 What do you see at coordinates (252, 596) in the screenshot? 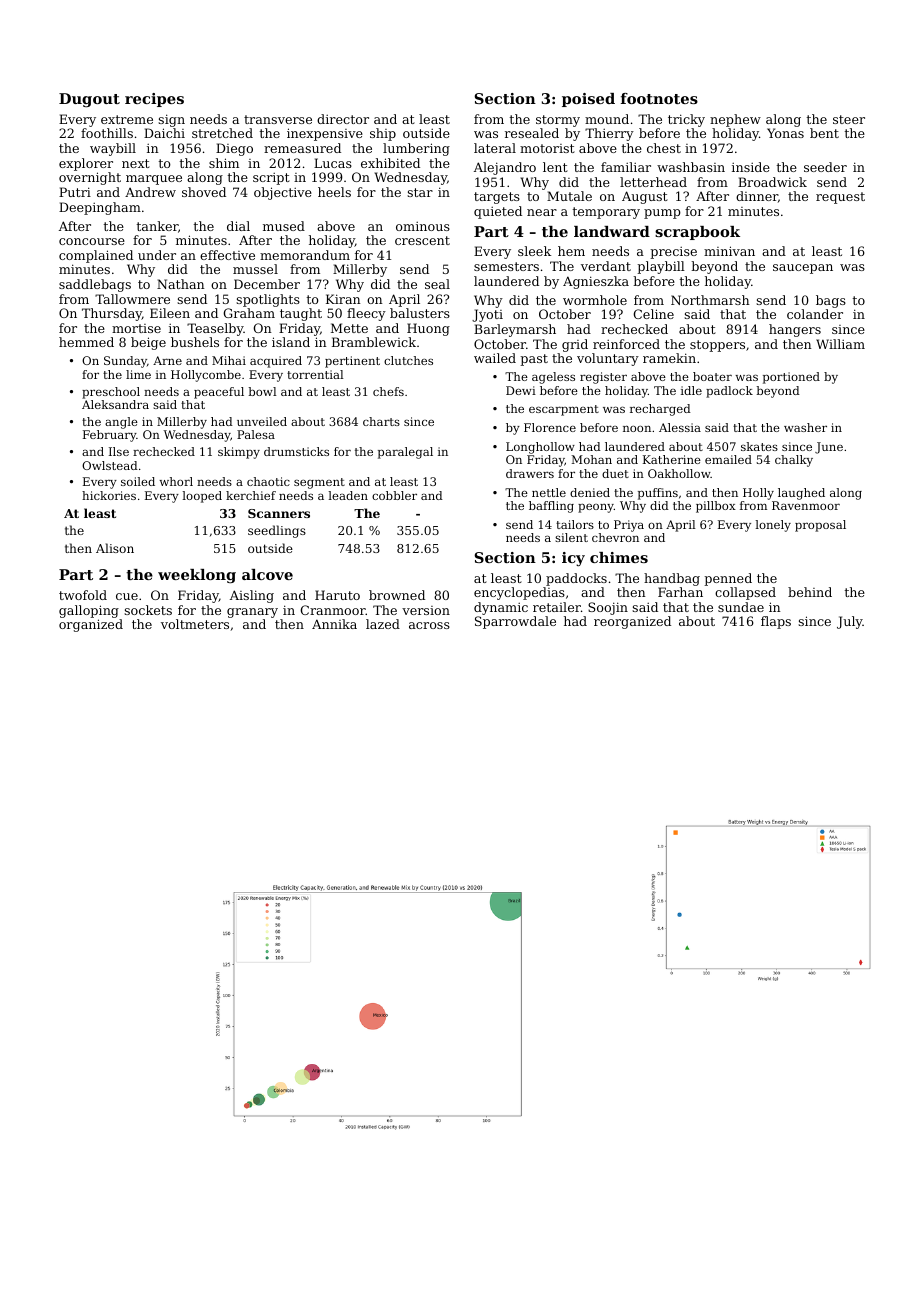
I see `Aisling` at bounding box center [252, 596].
